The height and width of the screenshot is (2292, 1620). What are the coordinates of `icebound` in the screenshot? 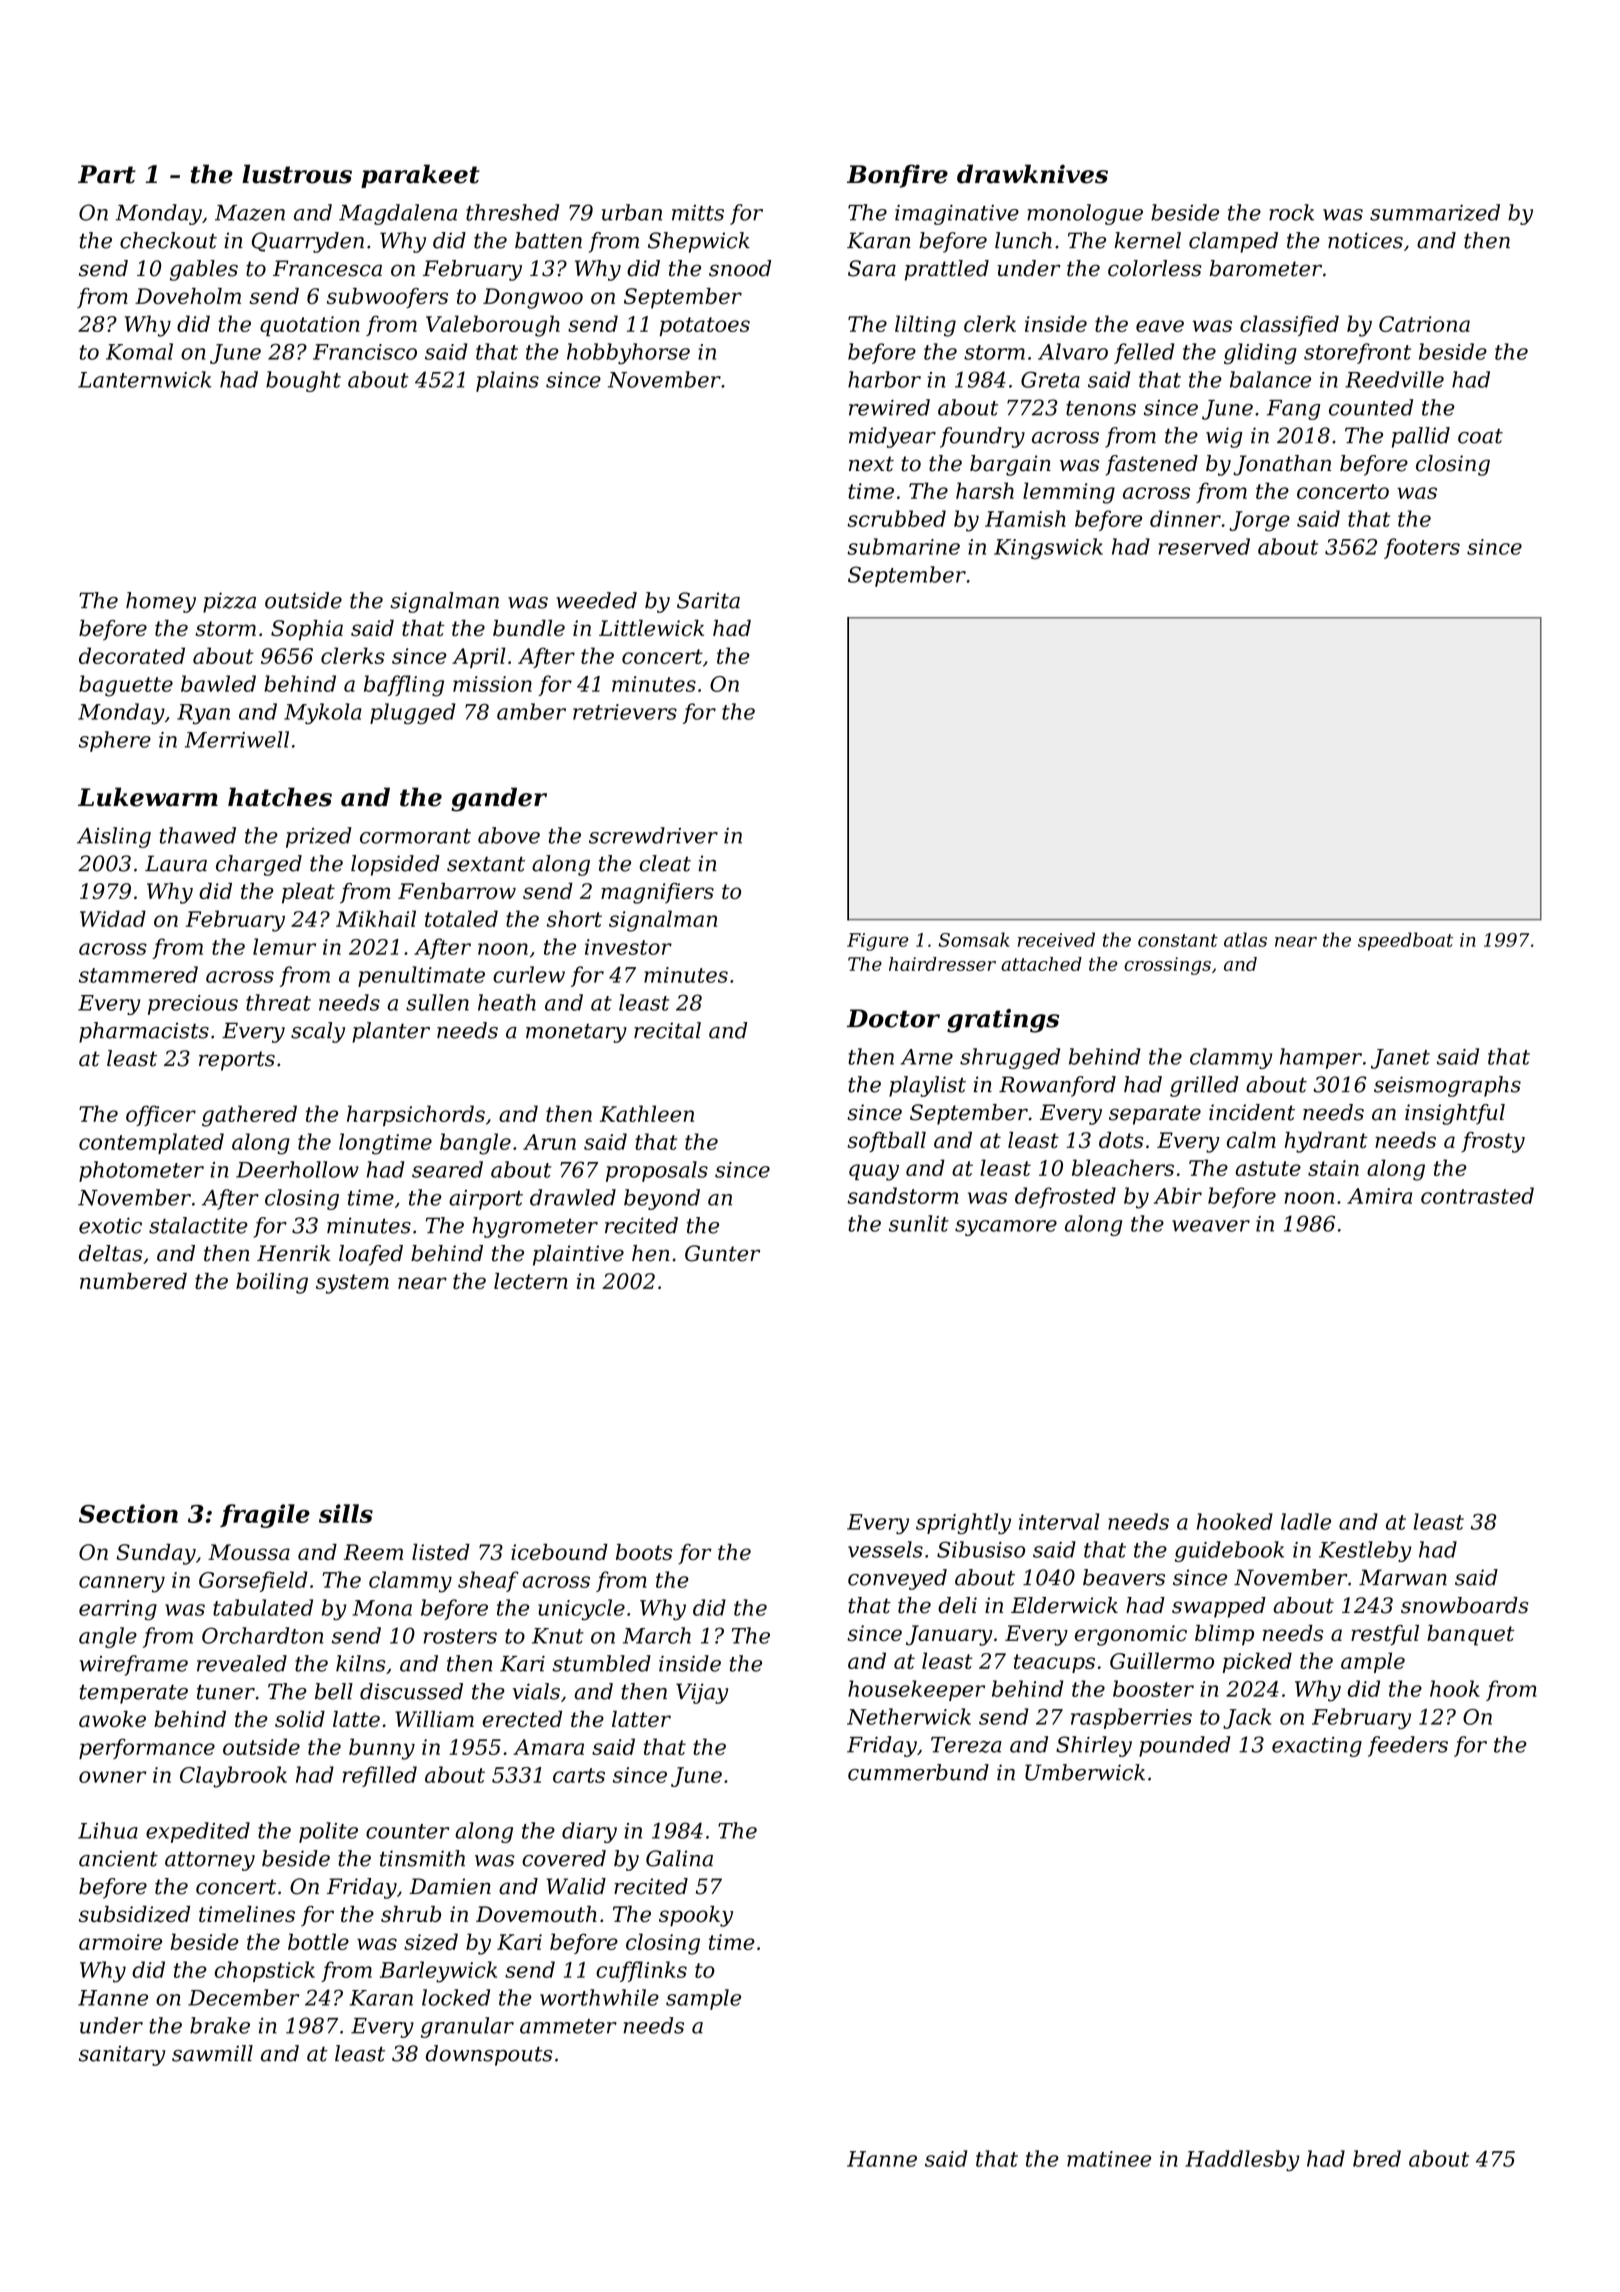 It's located at (559, 1552).
